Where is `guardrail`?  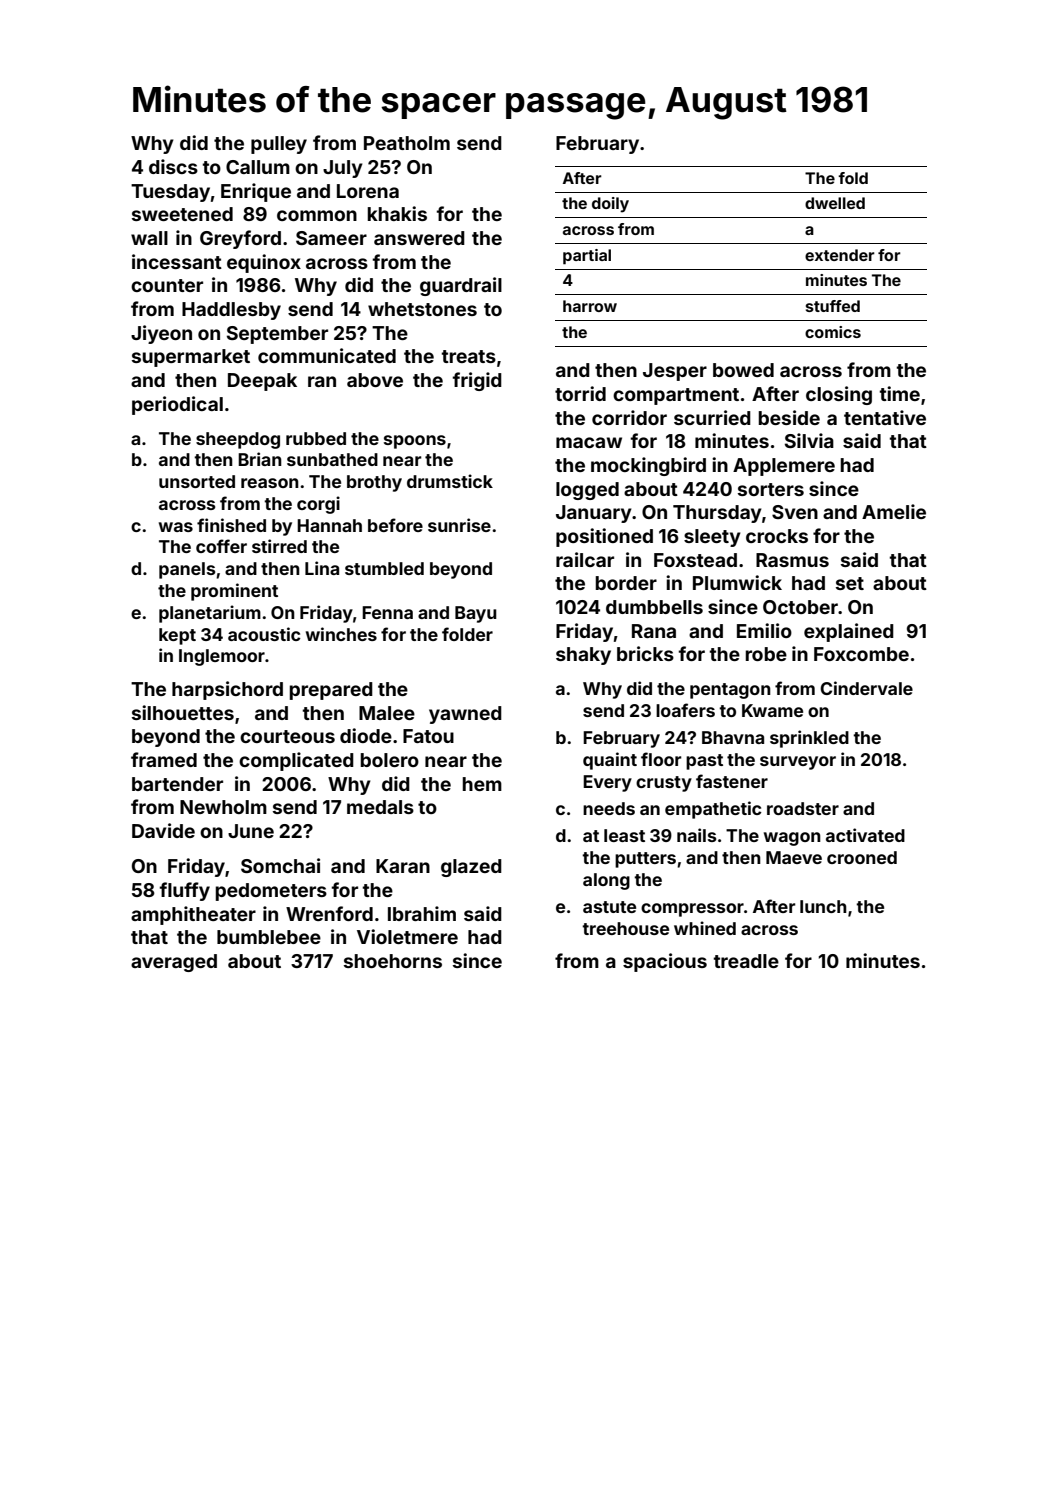 guardrail is located at coordinates (461, 286).
